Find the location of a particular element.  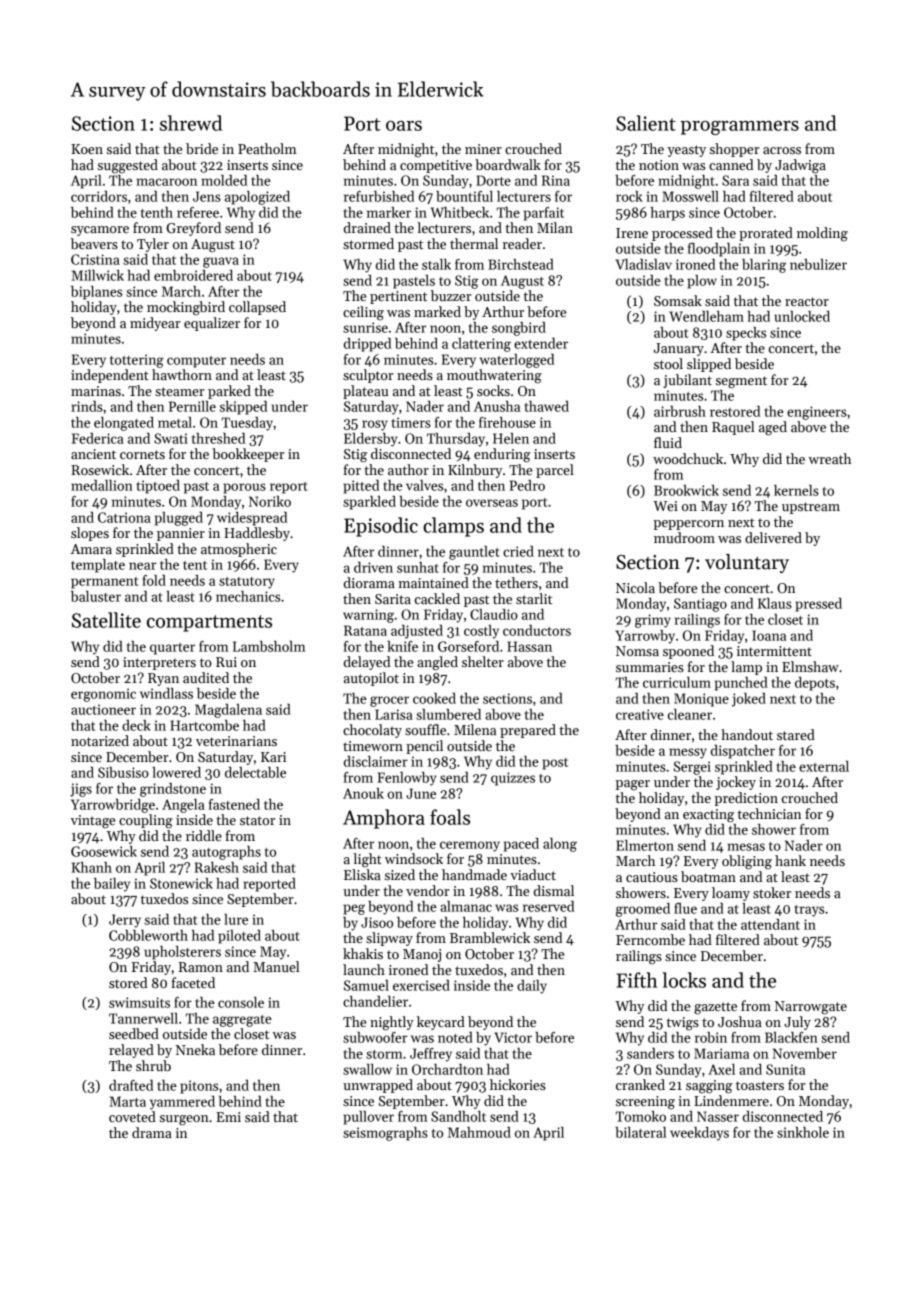

unlocked is located at coordinates (802, 316).
